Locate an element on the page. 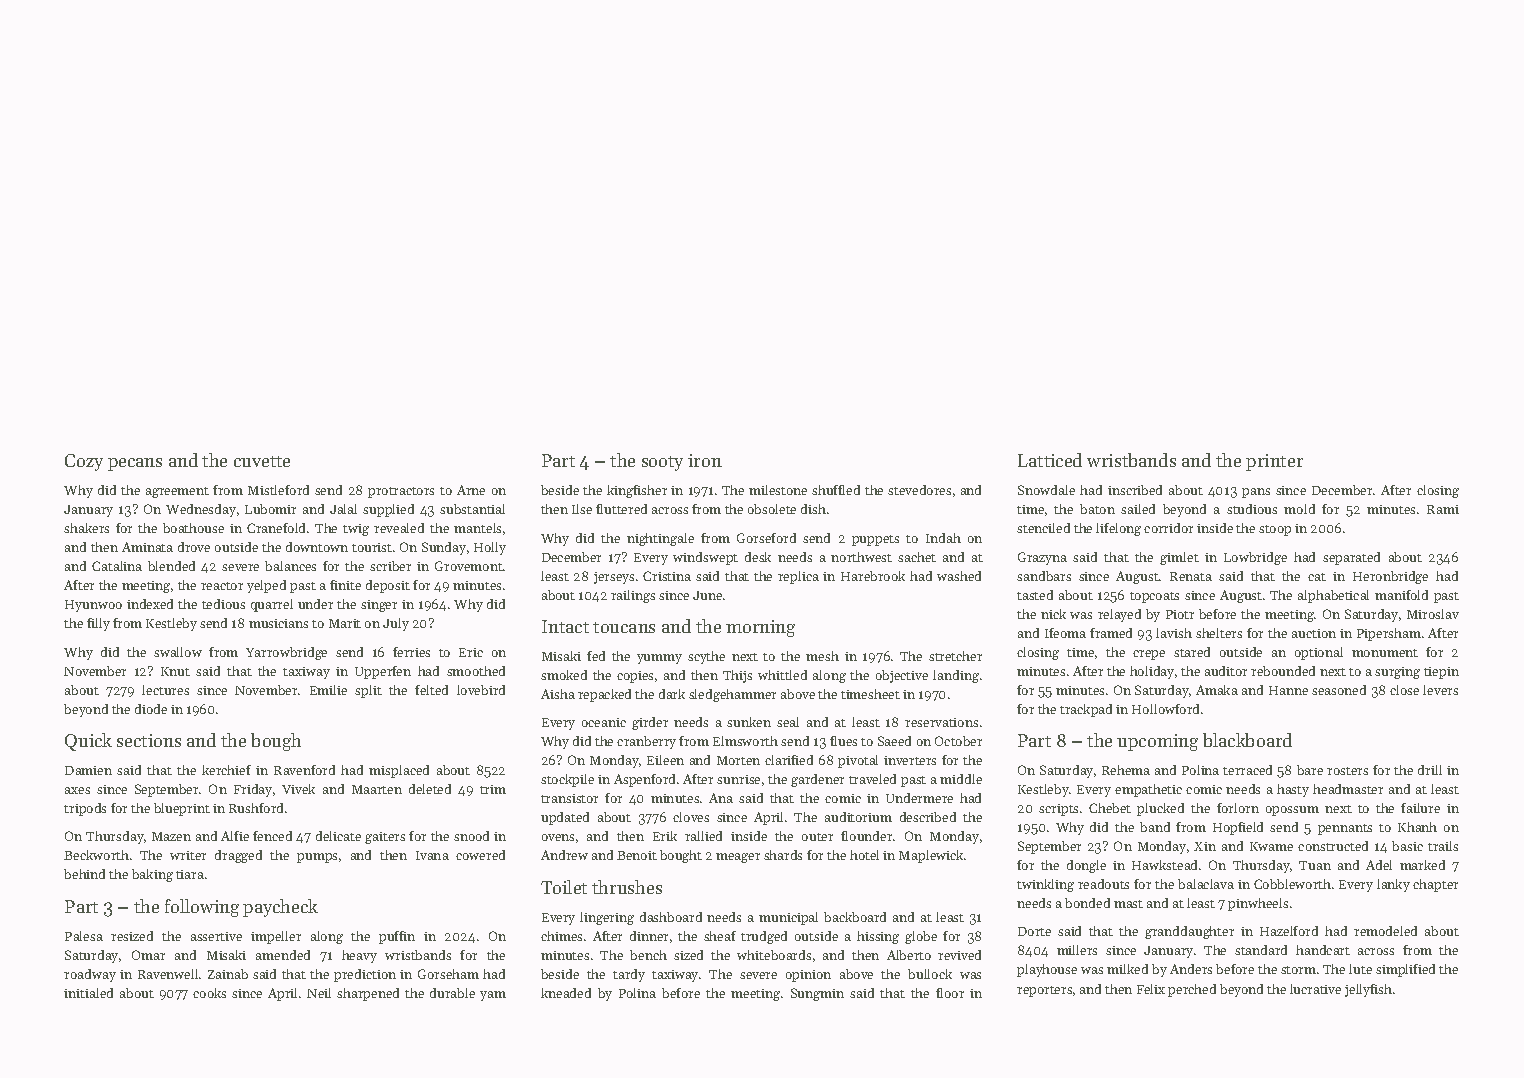 The width and height of the document is (1524, 1078). puffin is located at coordinates (397, 937).
